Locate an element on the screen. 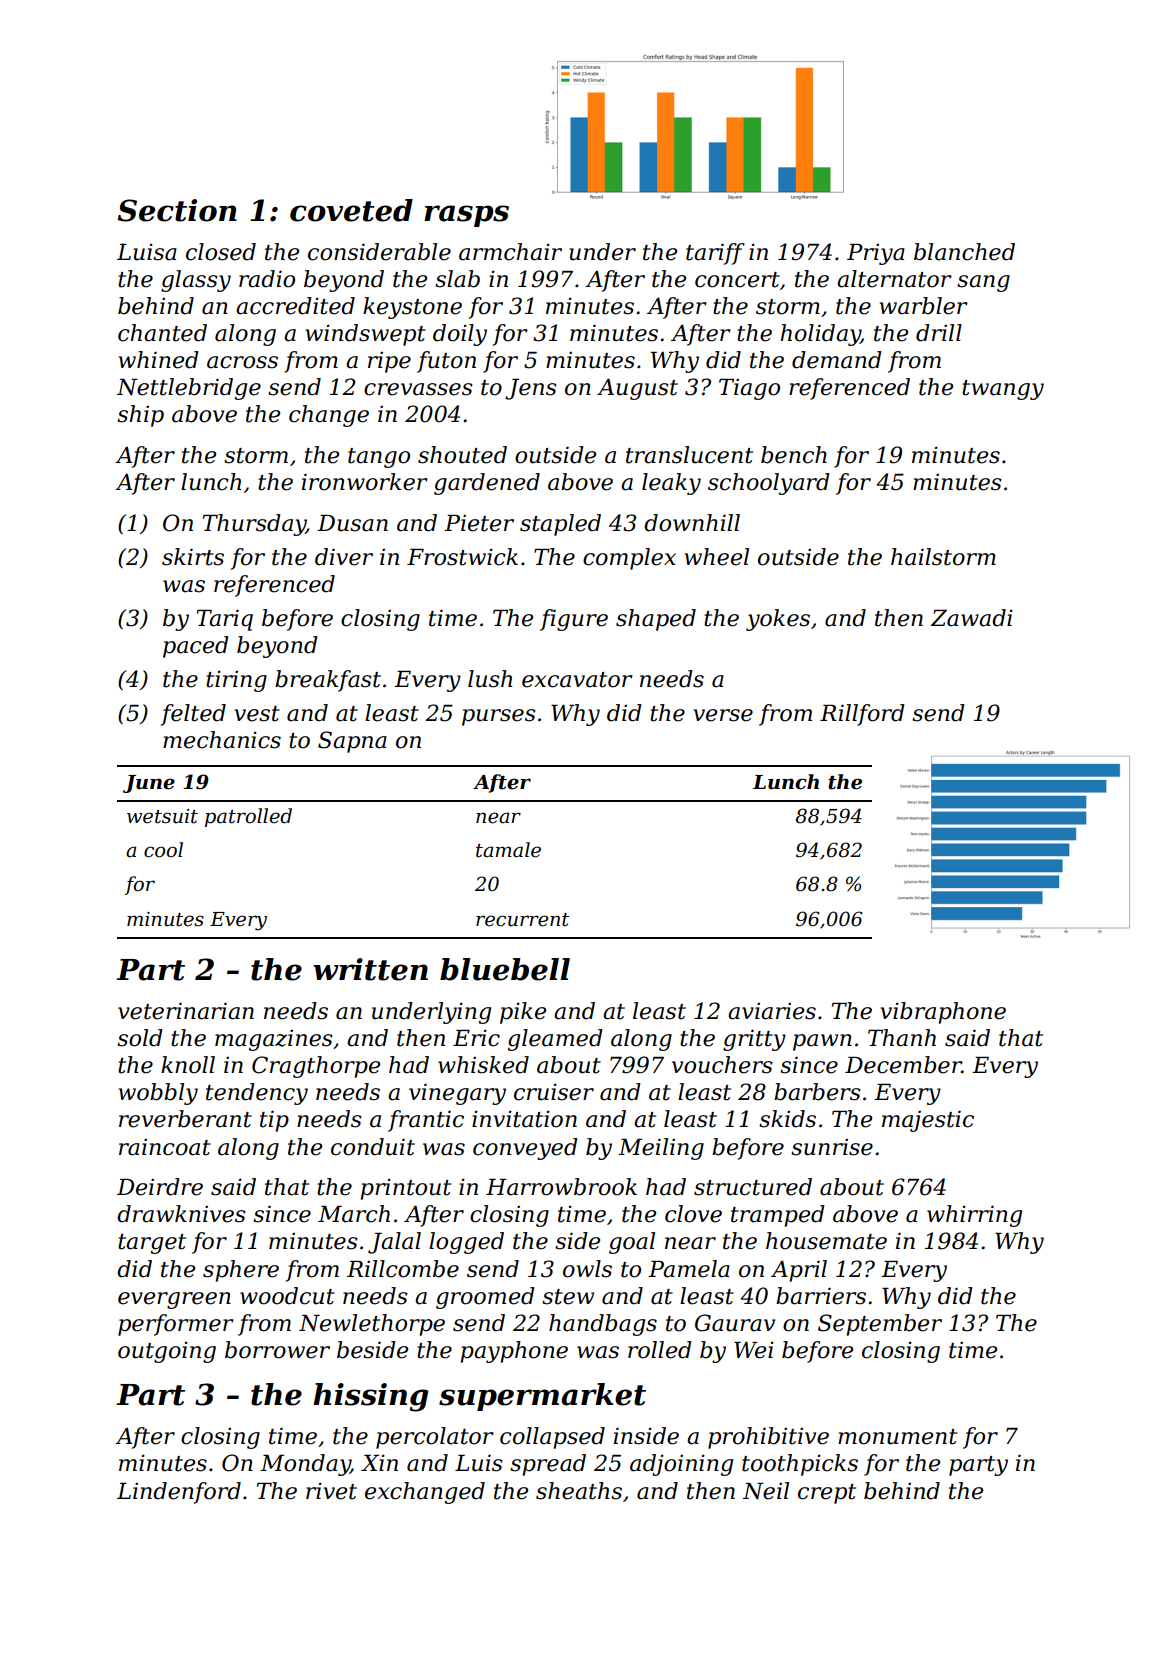 The height and width of the screenshot is (1654, 1165). printout is located at coordinates (405, 1189).
